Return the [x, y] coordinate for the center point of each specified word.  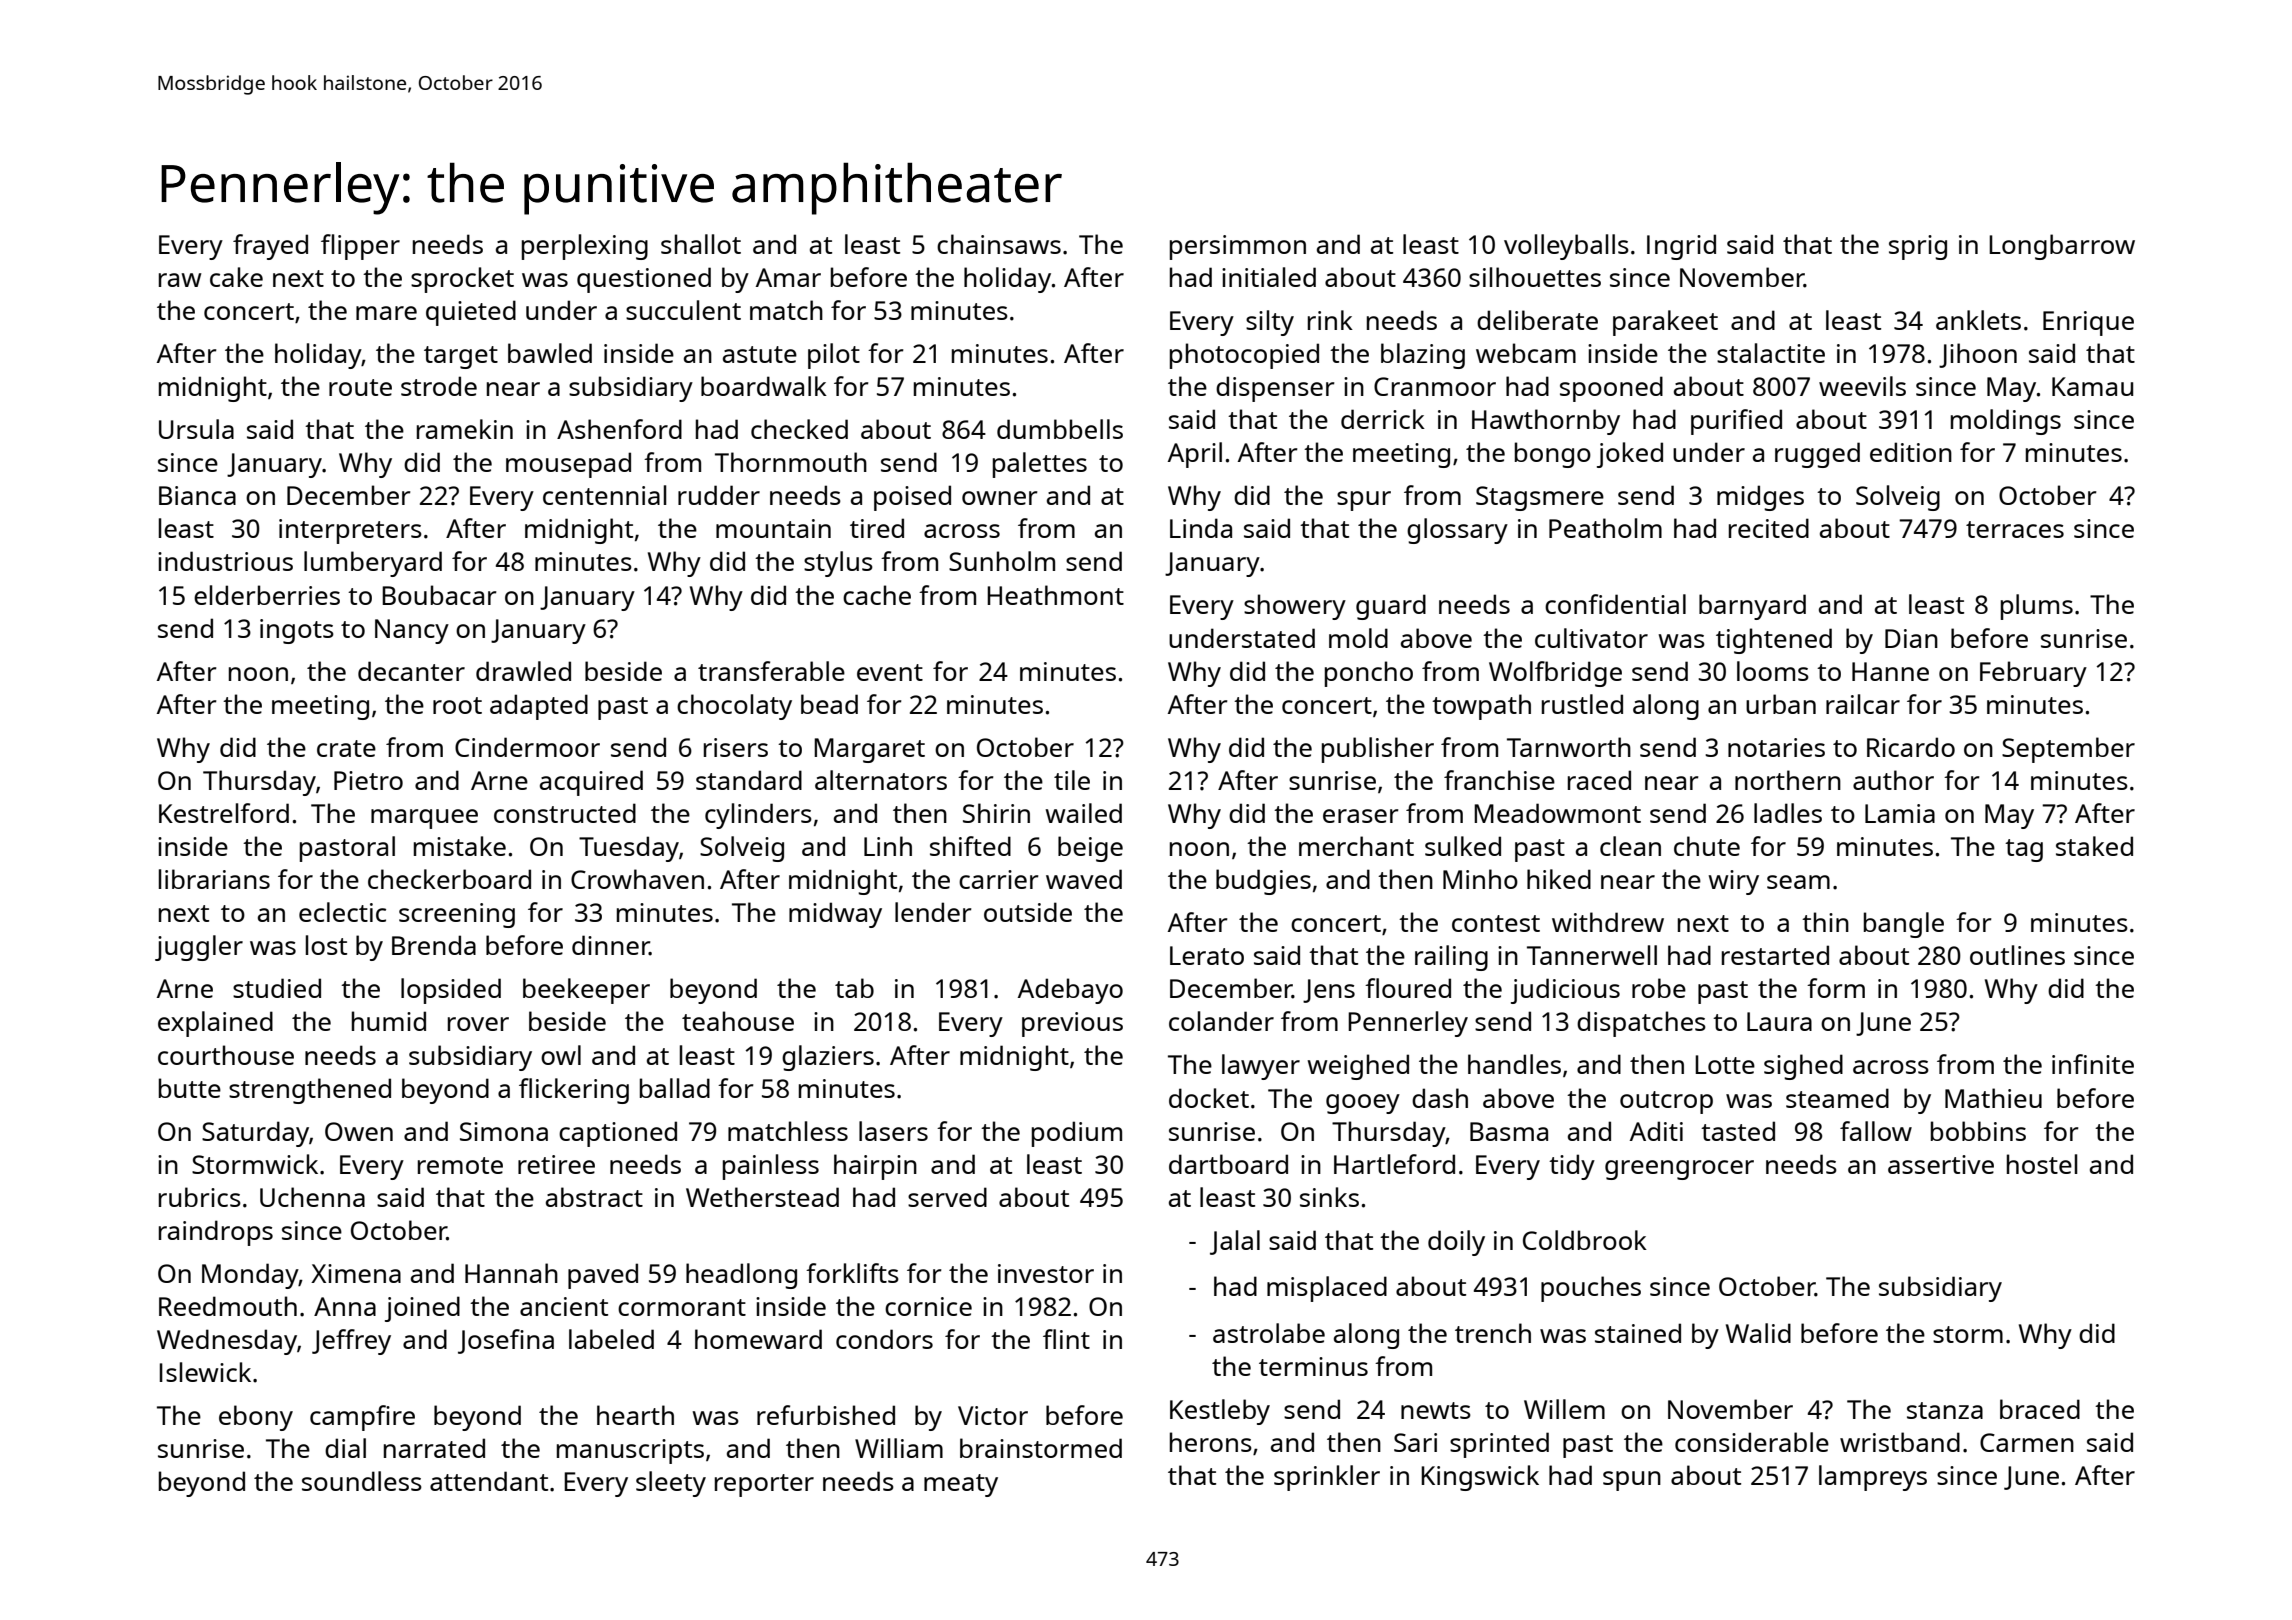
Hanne [1890, 671]
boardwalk [764, 386]
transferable [771, 671]
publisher [1378, 750]
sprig [1918, 247]
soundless [362, 1481]
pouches [1591, 1289]
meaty [961, 1485]
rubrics [200, 1197]
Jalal [1235, 1242]
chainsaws [999, 244]
